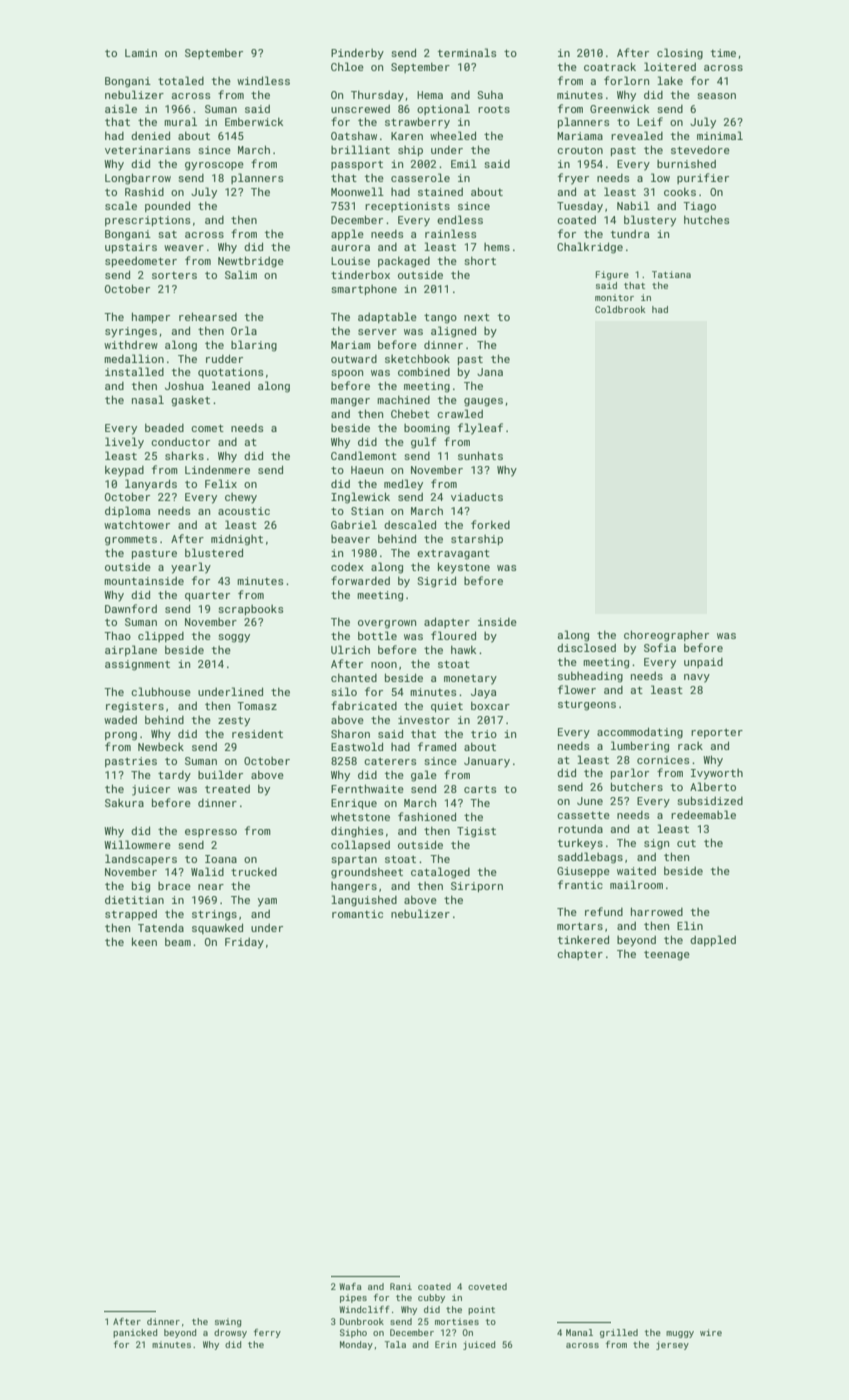  I want to click on teenage, so click(667, 956).
